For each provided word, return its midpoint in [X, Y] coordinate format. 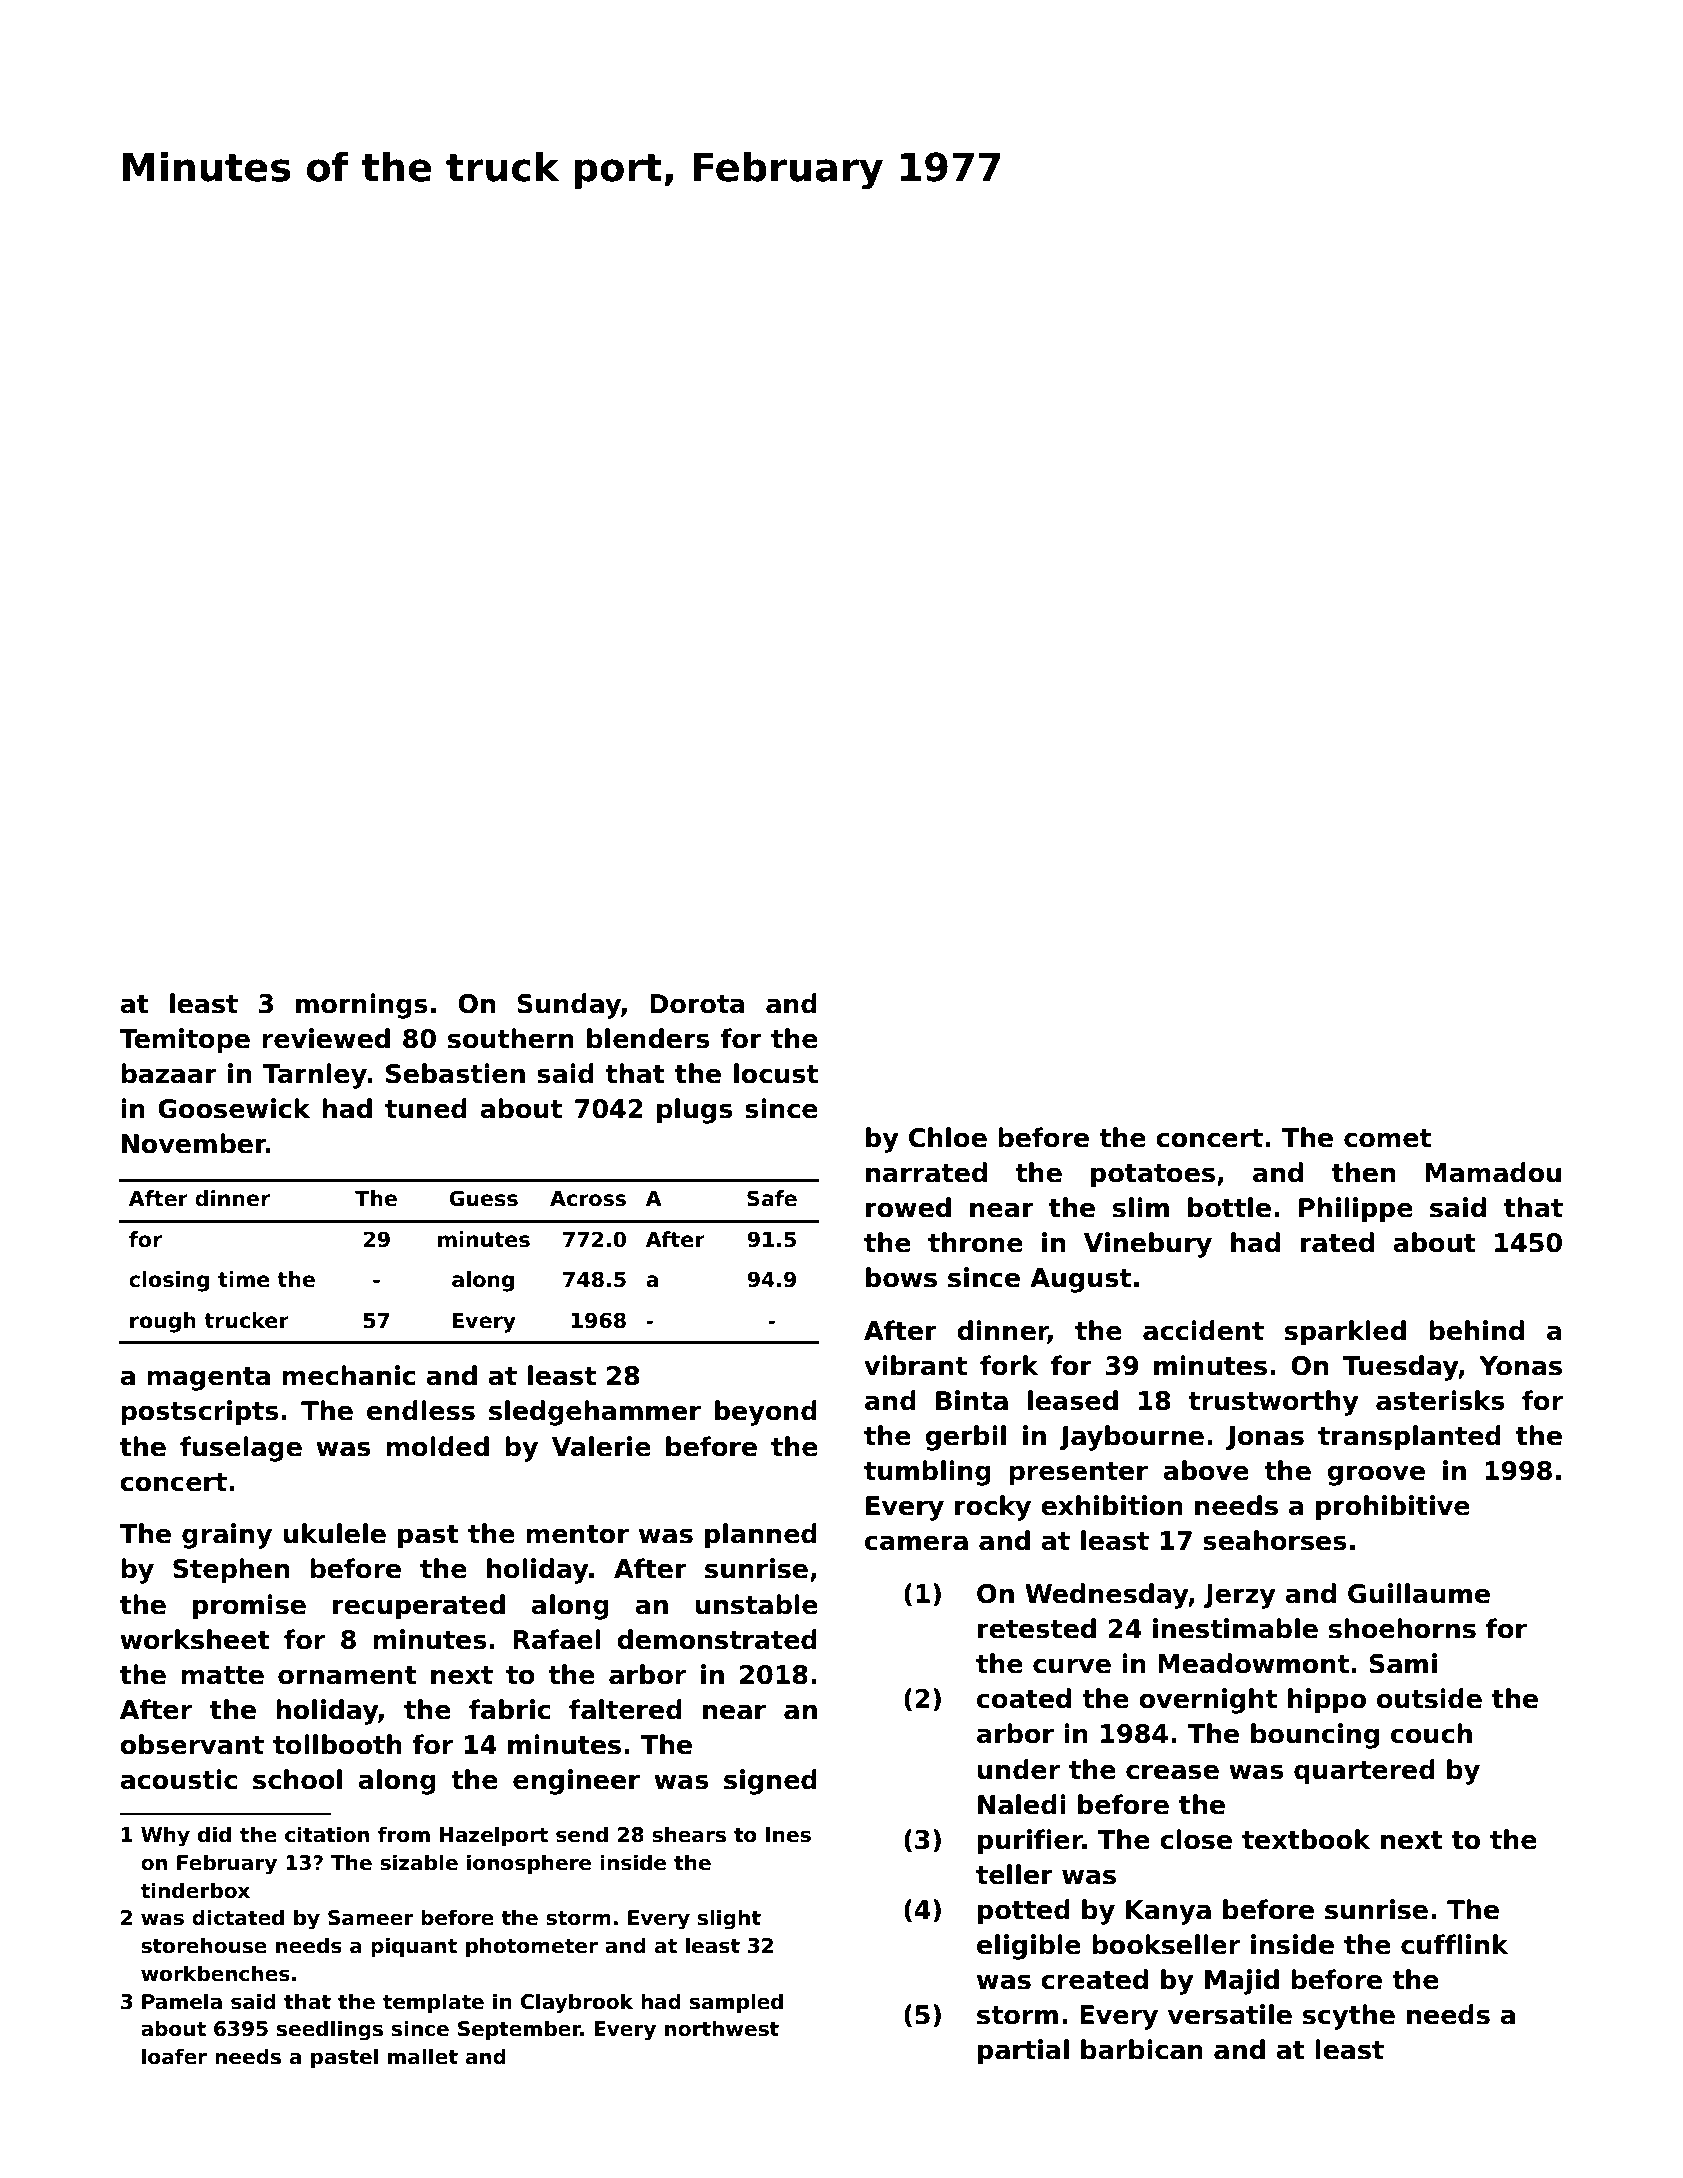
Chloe [948, 1137]
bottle [1229, 1207]
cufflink [1454, 1944]
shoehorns [1402, 1628]
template [433, 2003]
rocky [993, 1508]
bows [901, 1277]
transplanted [1409, 1437]
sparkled [1345, 1332]
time [244, 1279]
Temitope [184, 1040]
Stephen [231, 1570]
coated [1024, 1698]
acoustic [178, 1779]
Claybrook [577, 2003]
